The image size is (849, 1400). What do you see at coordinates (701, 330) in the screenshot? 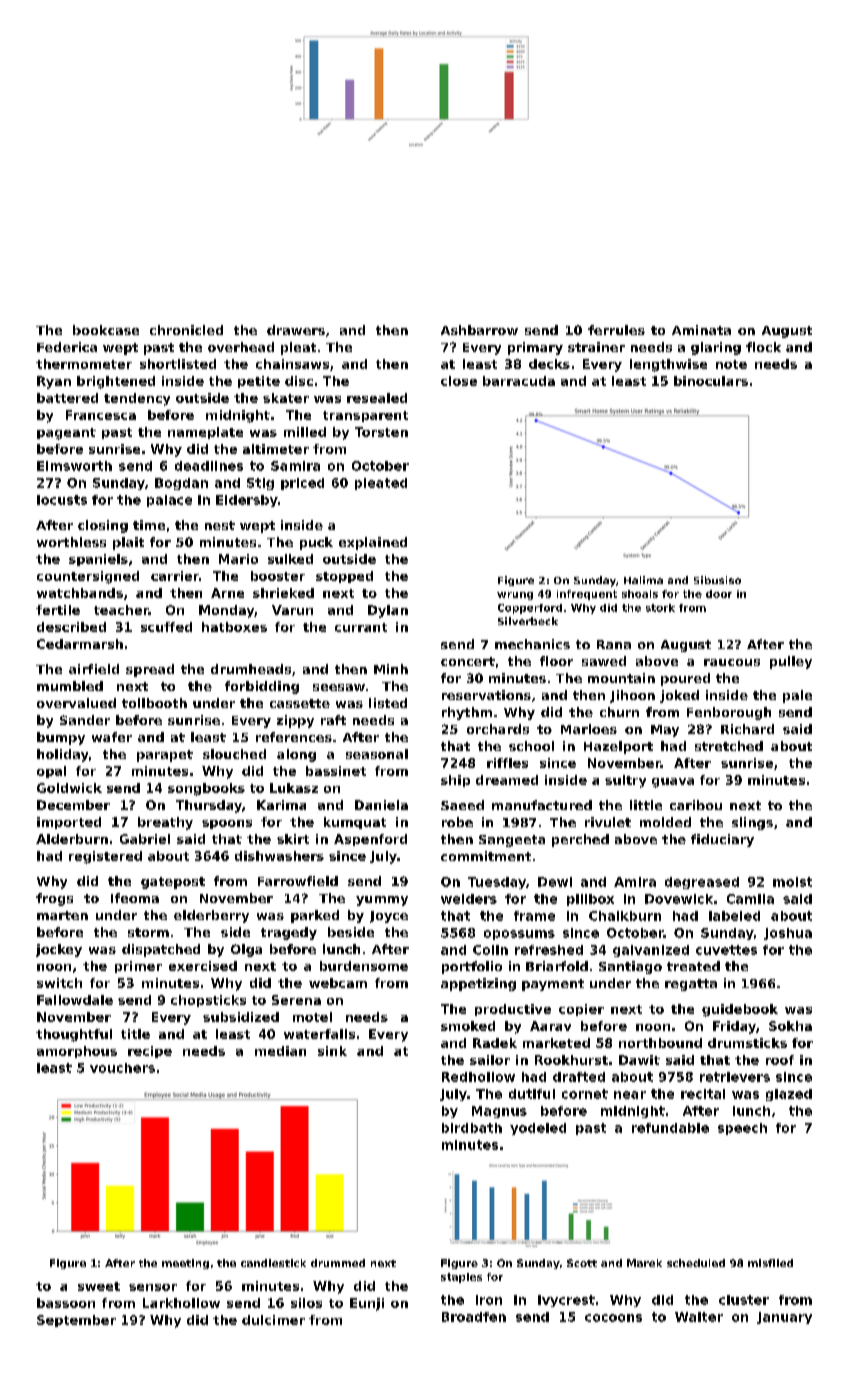
I see `Aminata` at bounding box center [701, 330].
